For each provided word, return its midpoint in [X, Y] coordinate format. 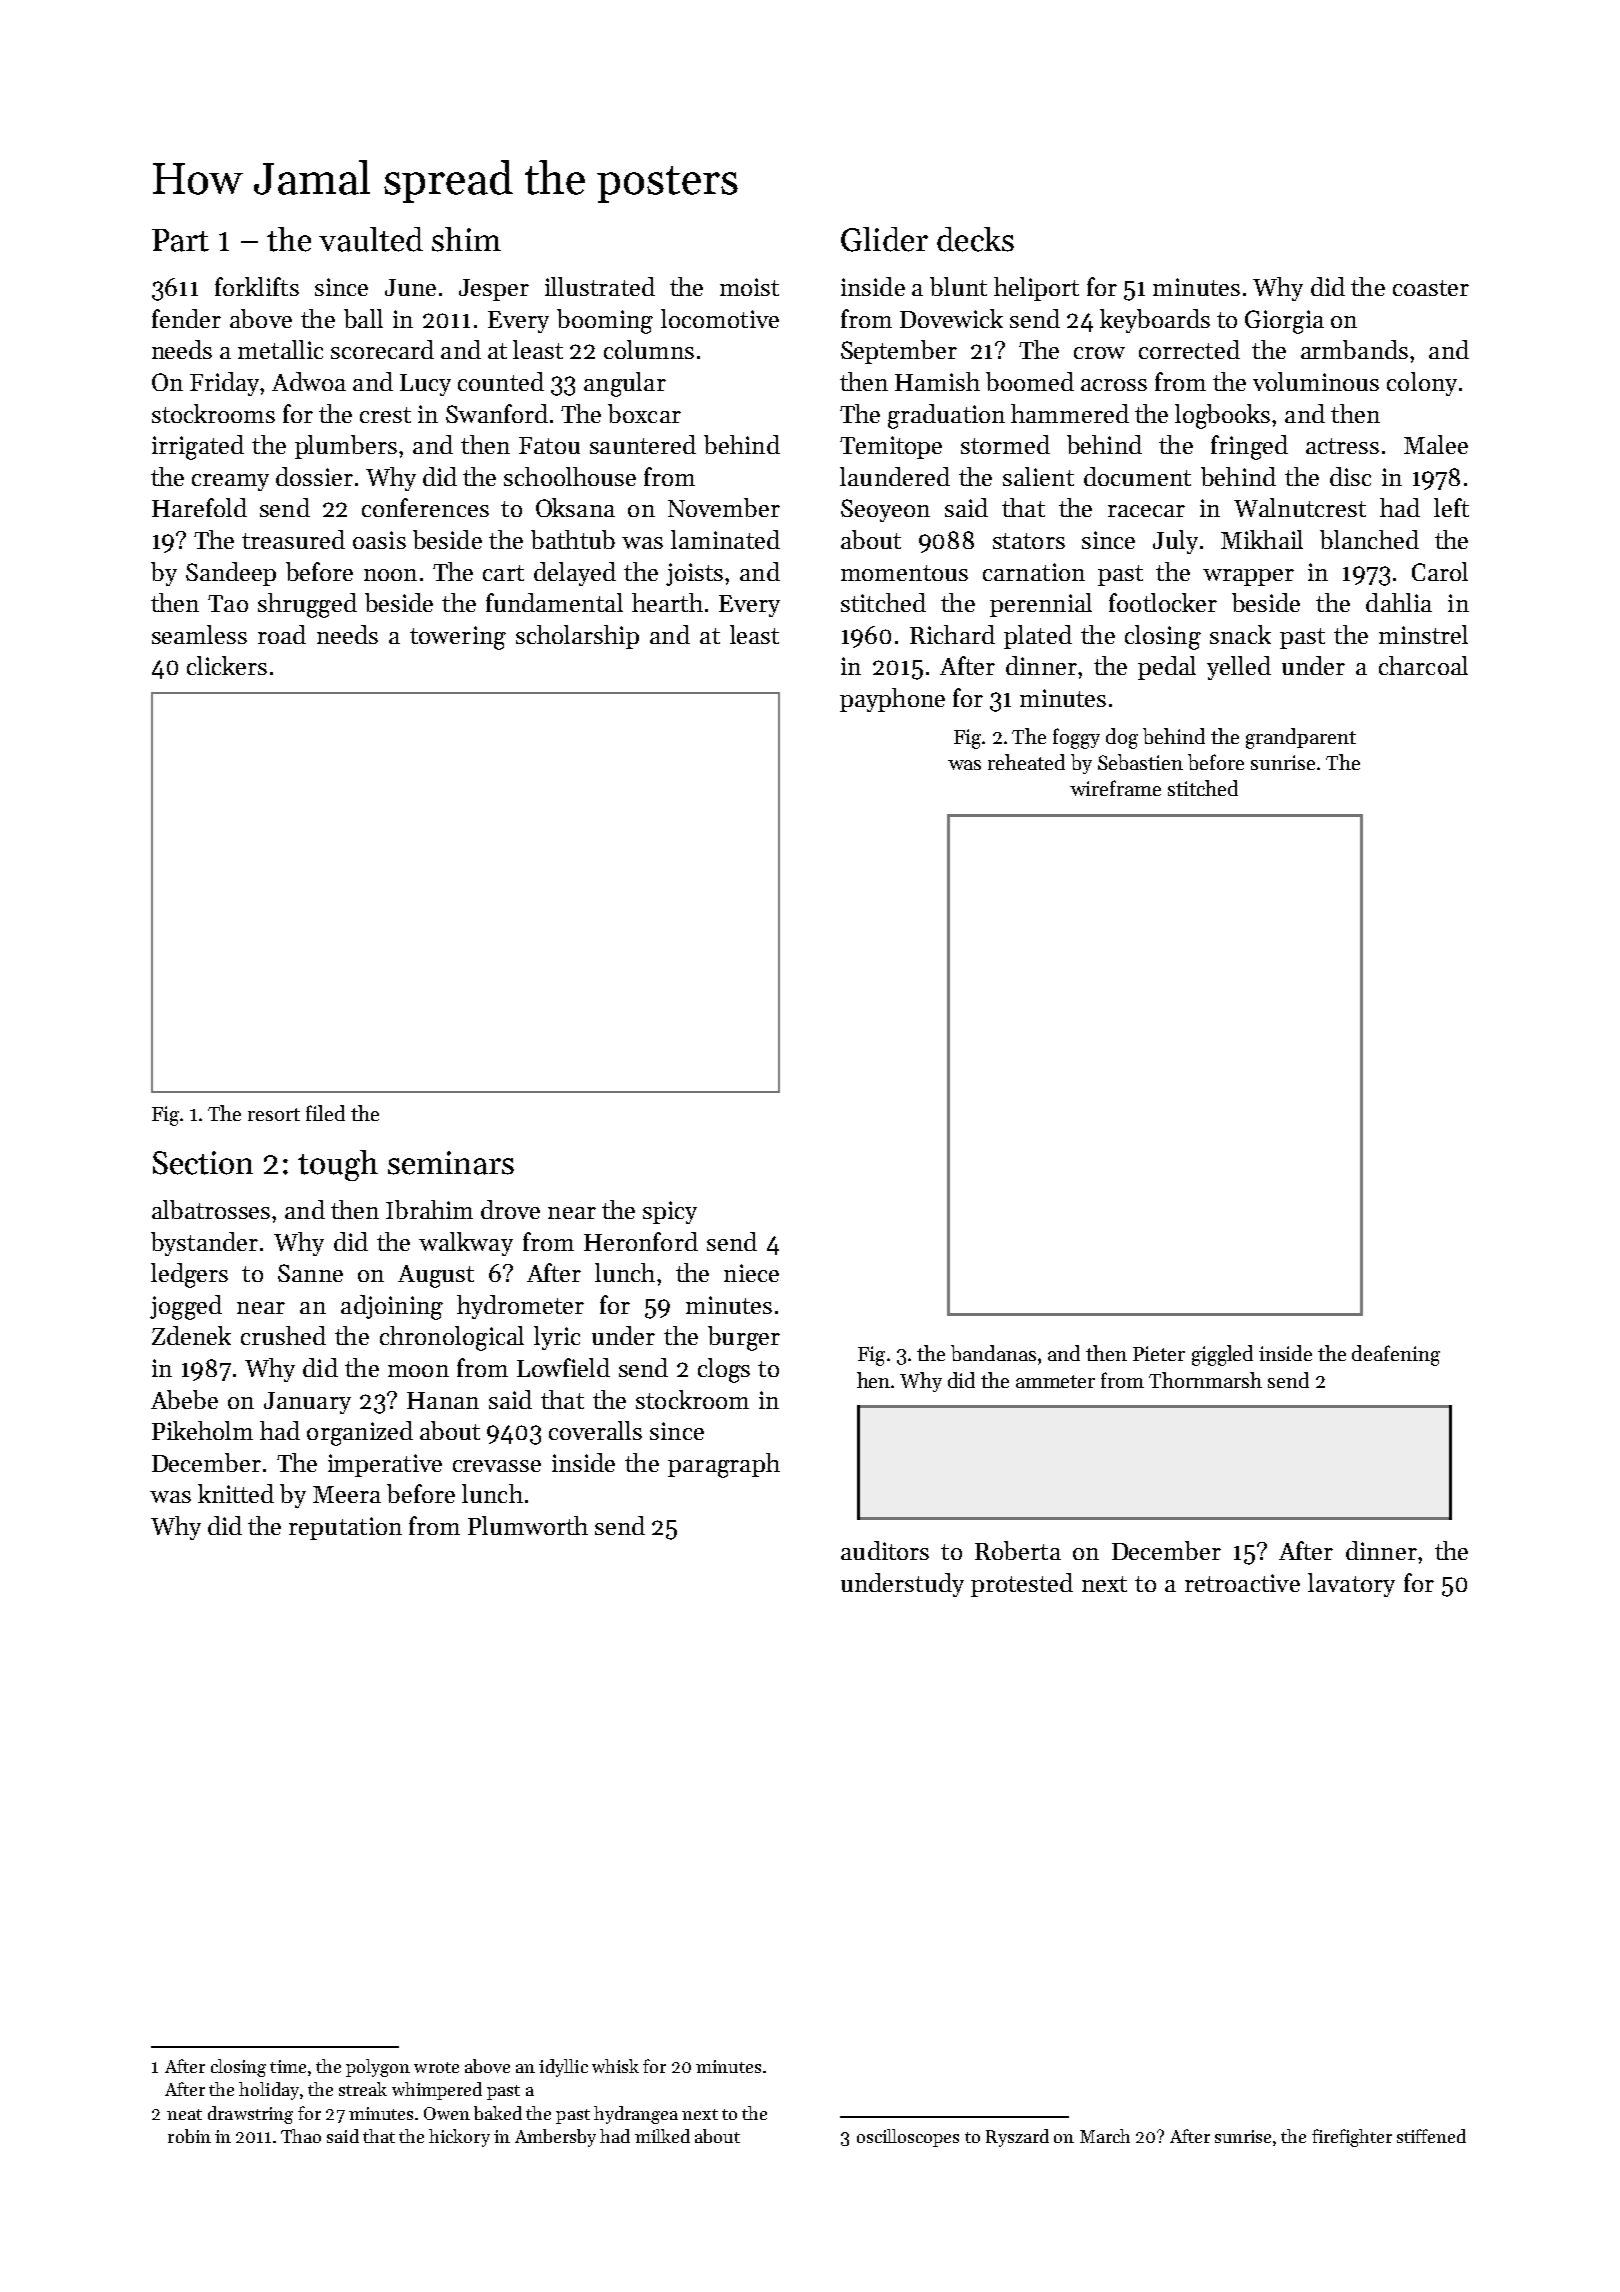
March [1105, 2136]
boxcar [644, 413]
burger [744, 1338]
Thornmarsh [1205, 1380]
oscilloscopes [908, 2138]
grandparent [1301, 738]
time [288, 2066]
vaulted [371, 239]
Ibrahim [429, 1209]
